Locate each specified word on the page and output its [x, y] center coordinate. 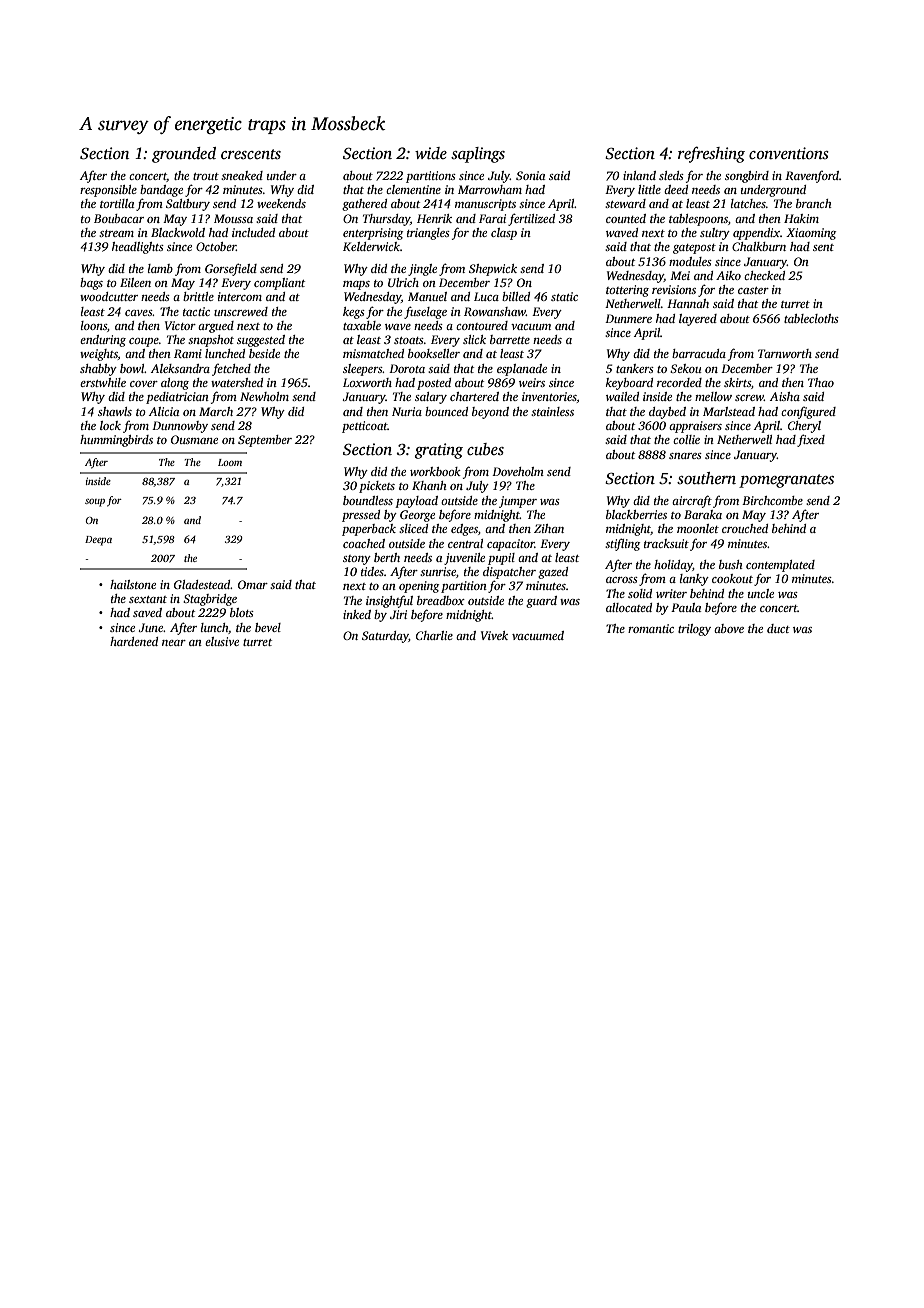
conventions [789, 153]
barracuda [699, 353]
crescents [251, 154]
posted [434, 384]
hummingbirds [116, 441]
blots [242, 612]
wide [431, 153]
